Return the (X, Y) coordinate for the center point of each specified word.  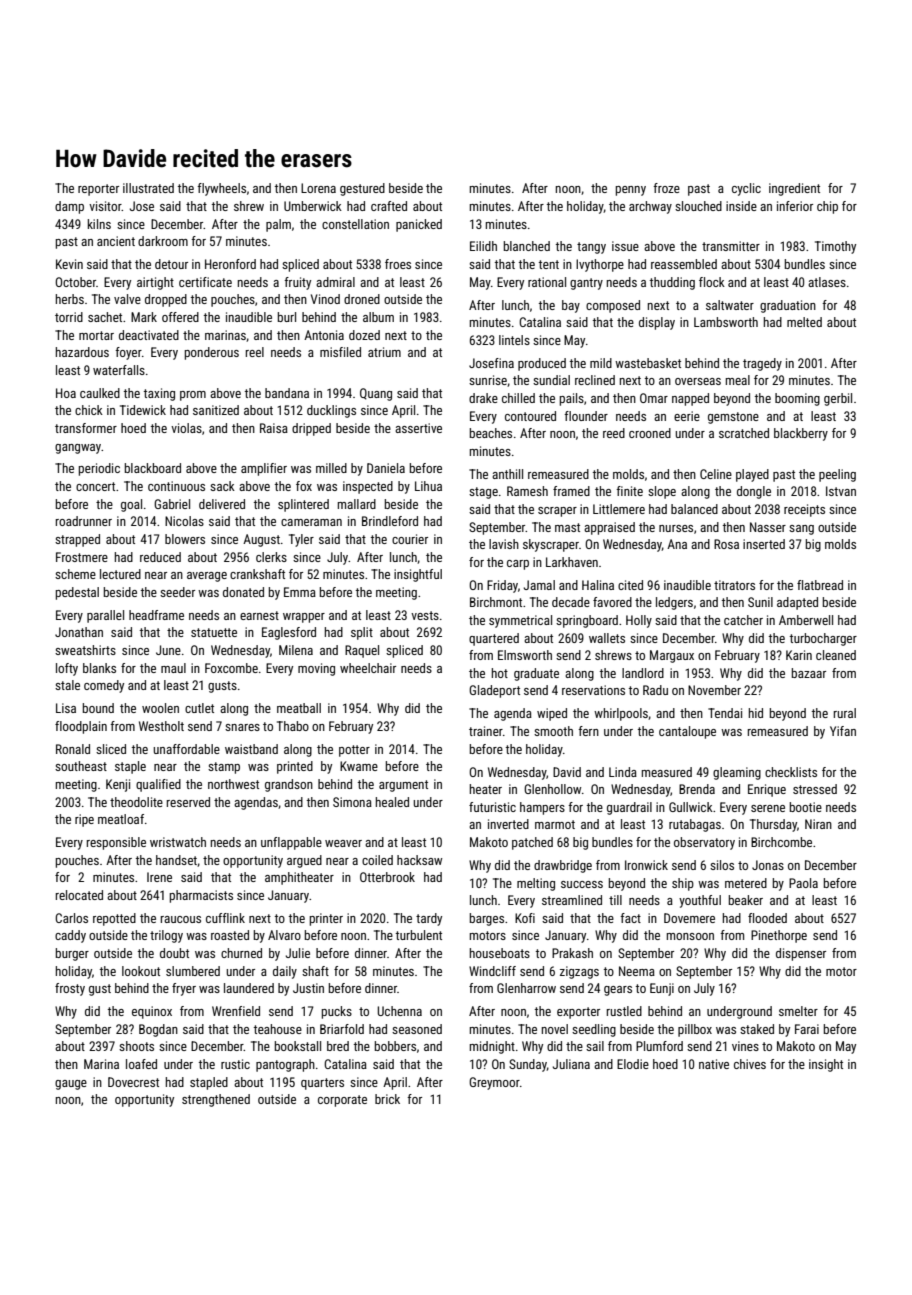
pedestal (77, 593)
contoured (530, 416)
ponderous (212, 353)
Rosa (726, 544)
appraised (609, 528)
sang (801, 530)
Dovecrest (133, 1082)
